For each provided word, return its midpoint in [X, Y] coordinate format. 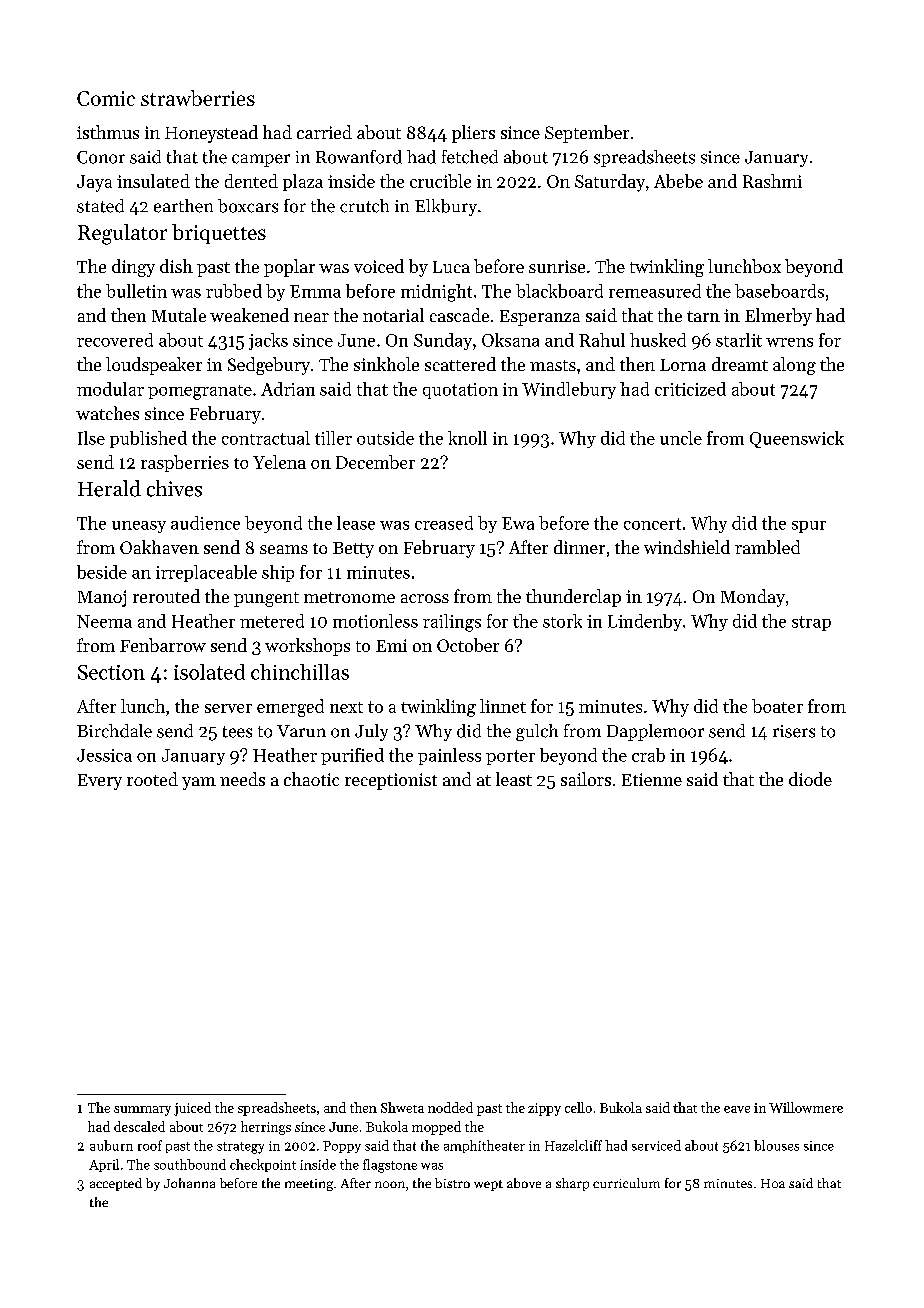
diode [810, 779]
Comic [106, 98]
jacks [268, 341]
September [587, 134]
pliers [473, 134]
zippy [544, 1109]
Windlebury [569, 390]
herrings [266, 1128]
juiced [192, 1109]
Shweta [402, 1107]
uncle [681, 438]
